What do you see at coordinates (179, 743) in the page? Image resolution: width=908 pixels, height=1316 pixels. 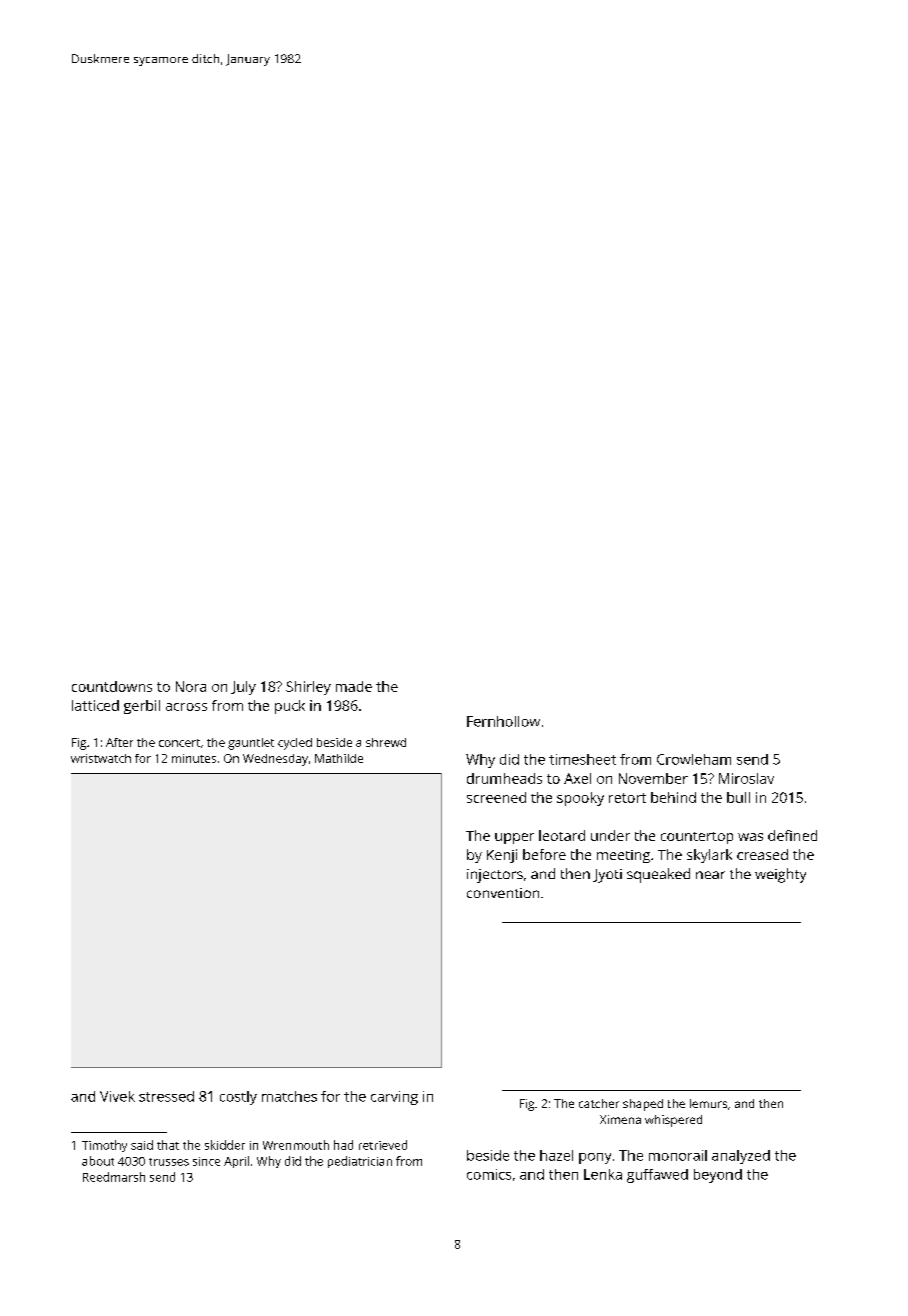 I see `concert` at bounding box center [179, 743].
